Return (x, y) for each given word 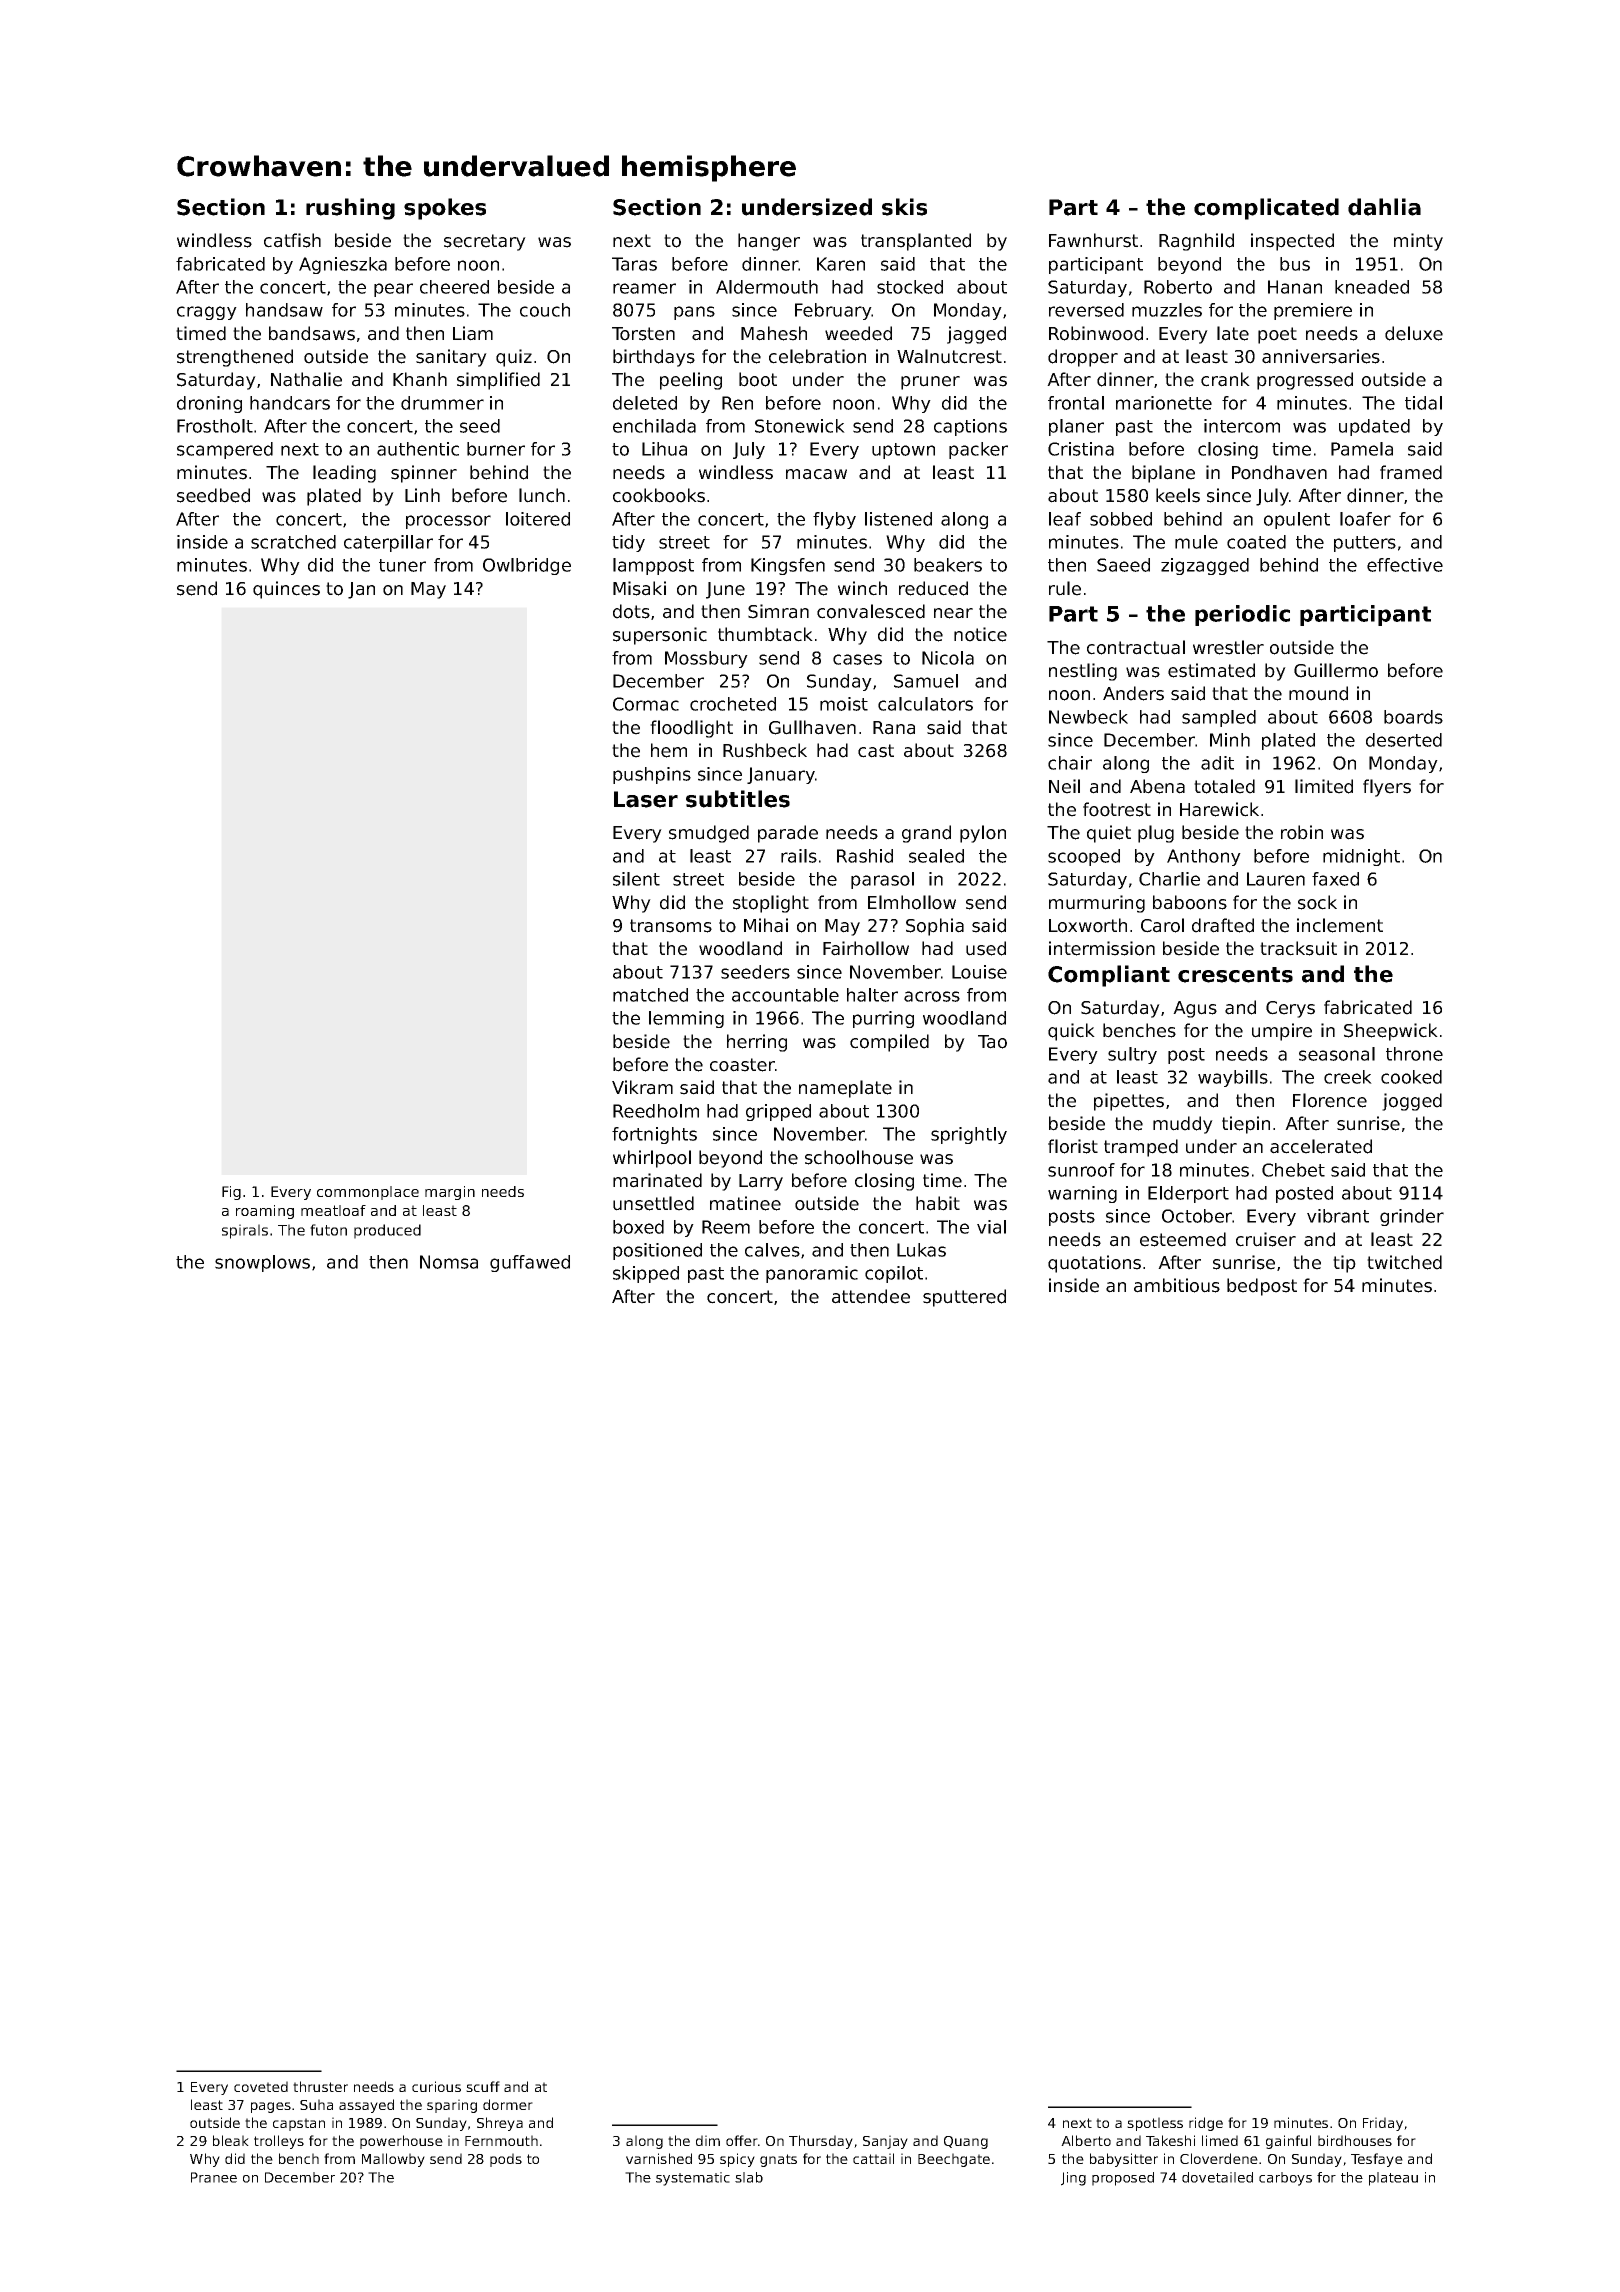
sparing (452, 2106)
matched (650, 995)
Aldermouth (767, 287)
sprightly (969, 1135)
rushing (350, 209)
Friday (1383, 2124)
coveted (261, 2086)
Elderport (1188, 1194)
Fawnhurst (1093, 240)
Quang (966, 2142)
